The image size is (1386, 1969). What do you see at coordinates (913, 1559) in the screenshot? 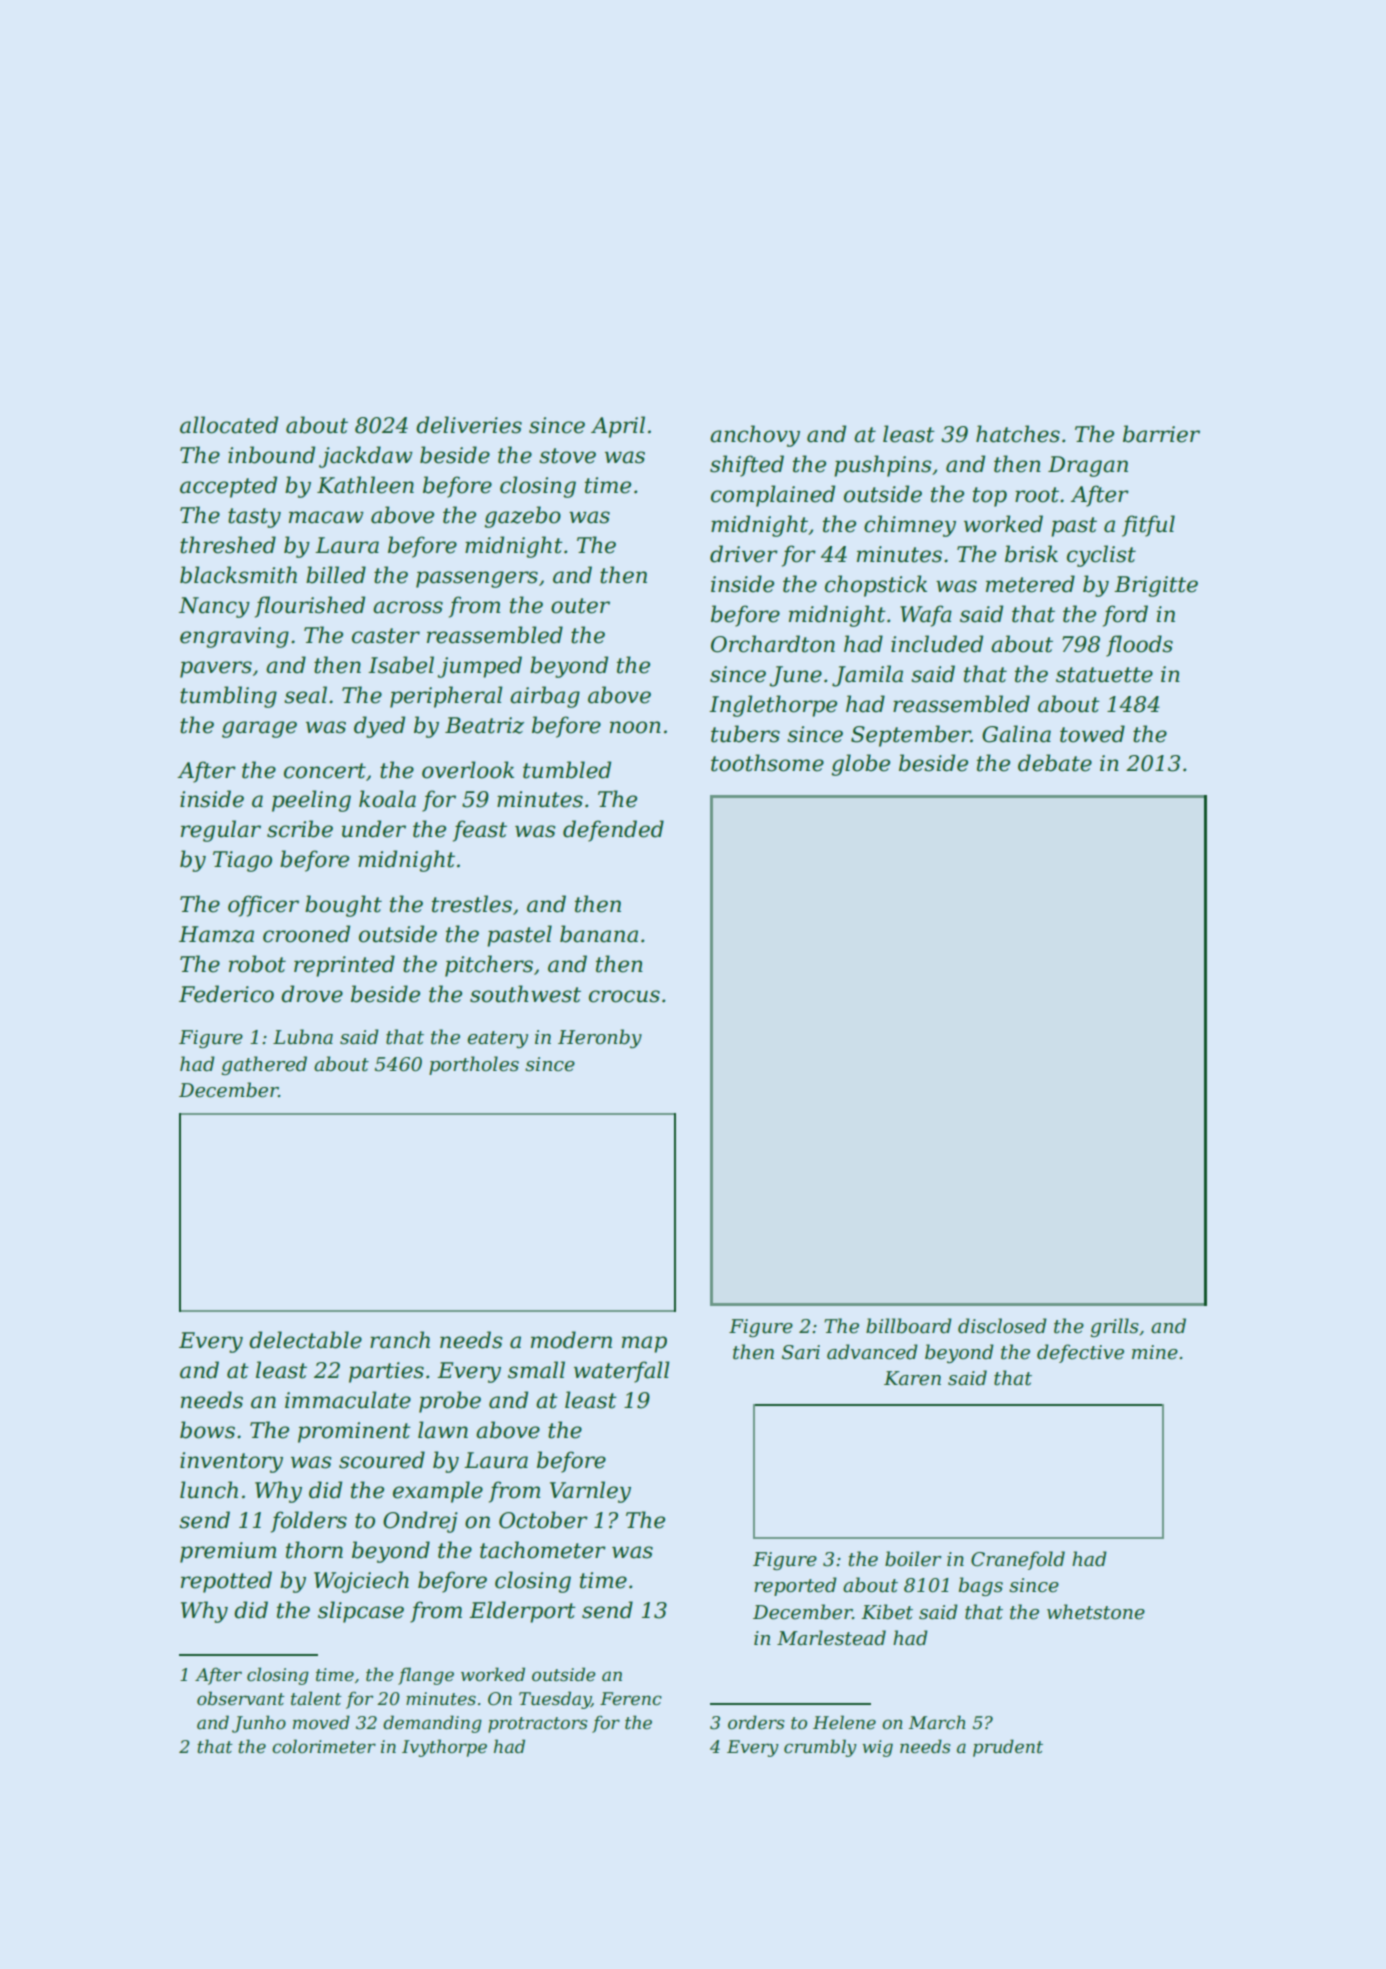
I see `boiler` at bounding box center [913, 1559].
